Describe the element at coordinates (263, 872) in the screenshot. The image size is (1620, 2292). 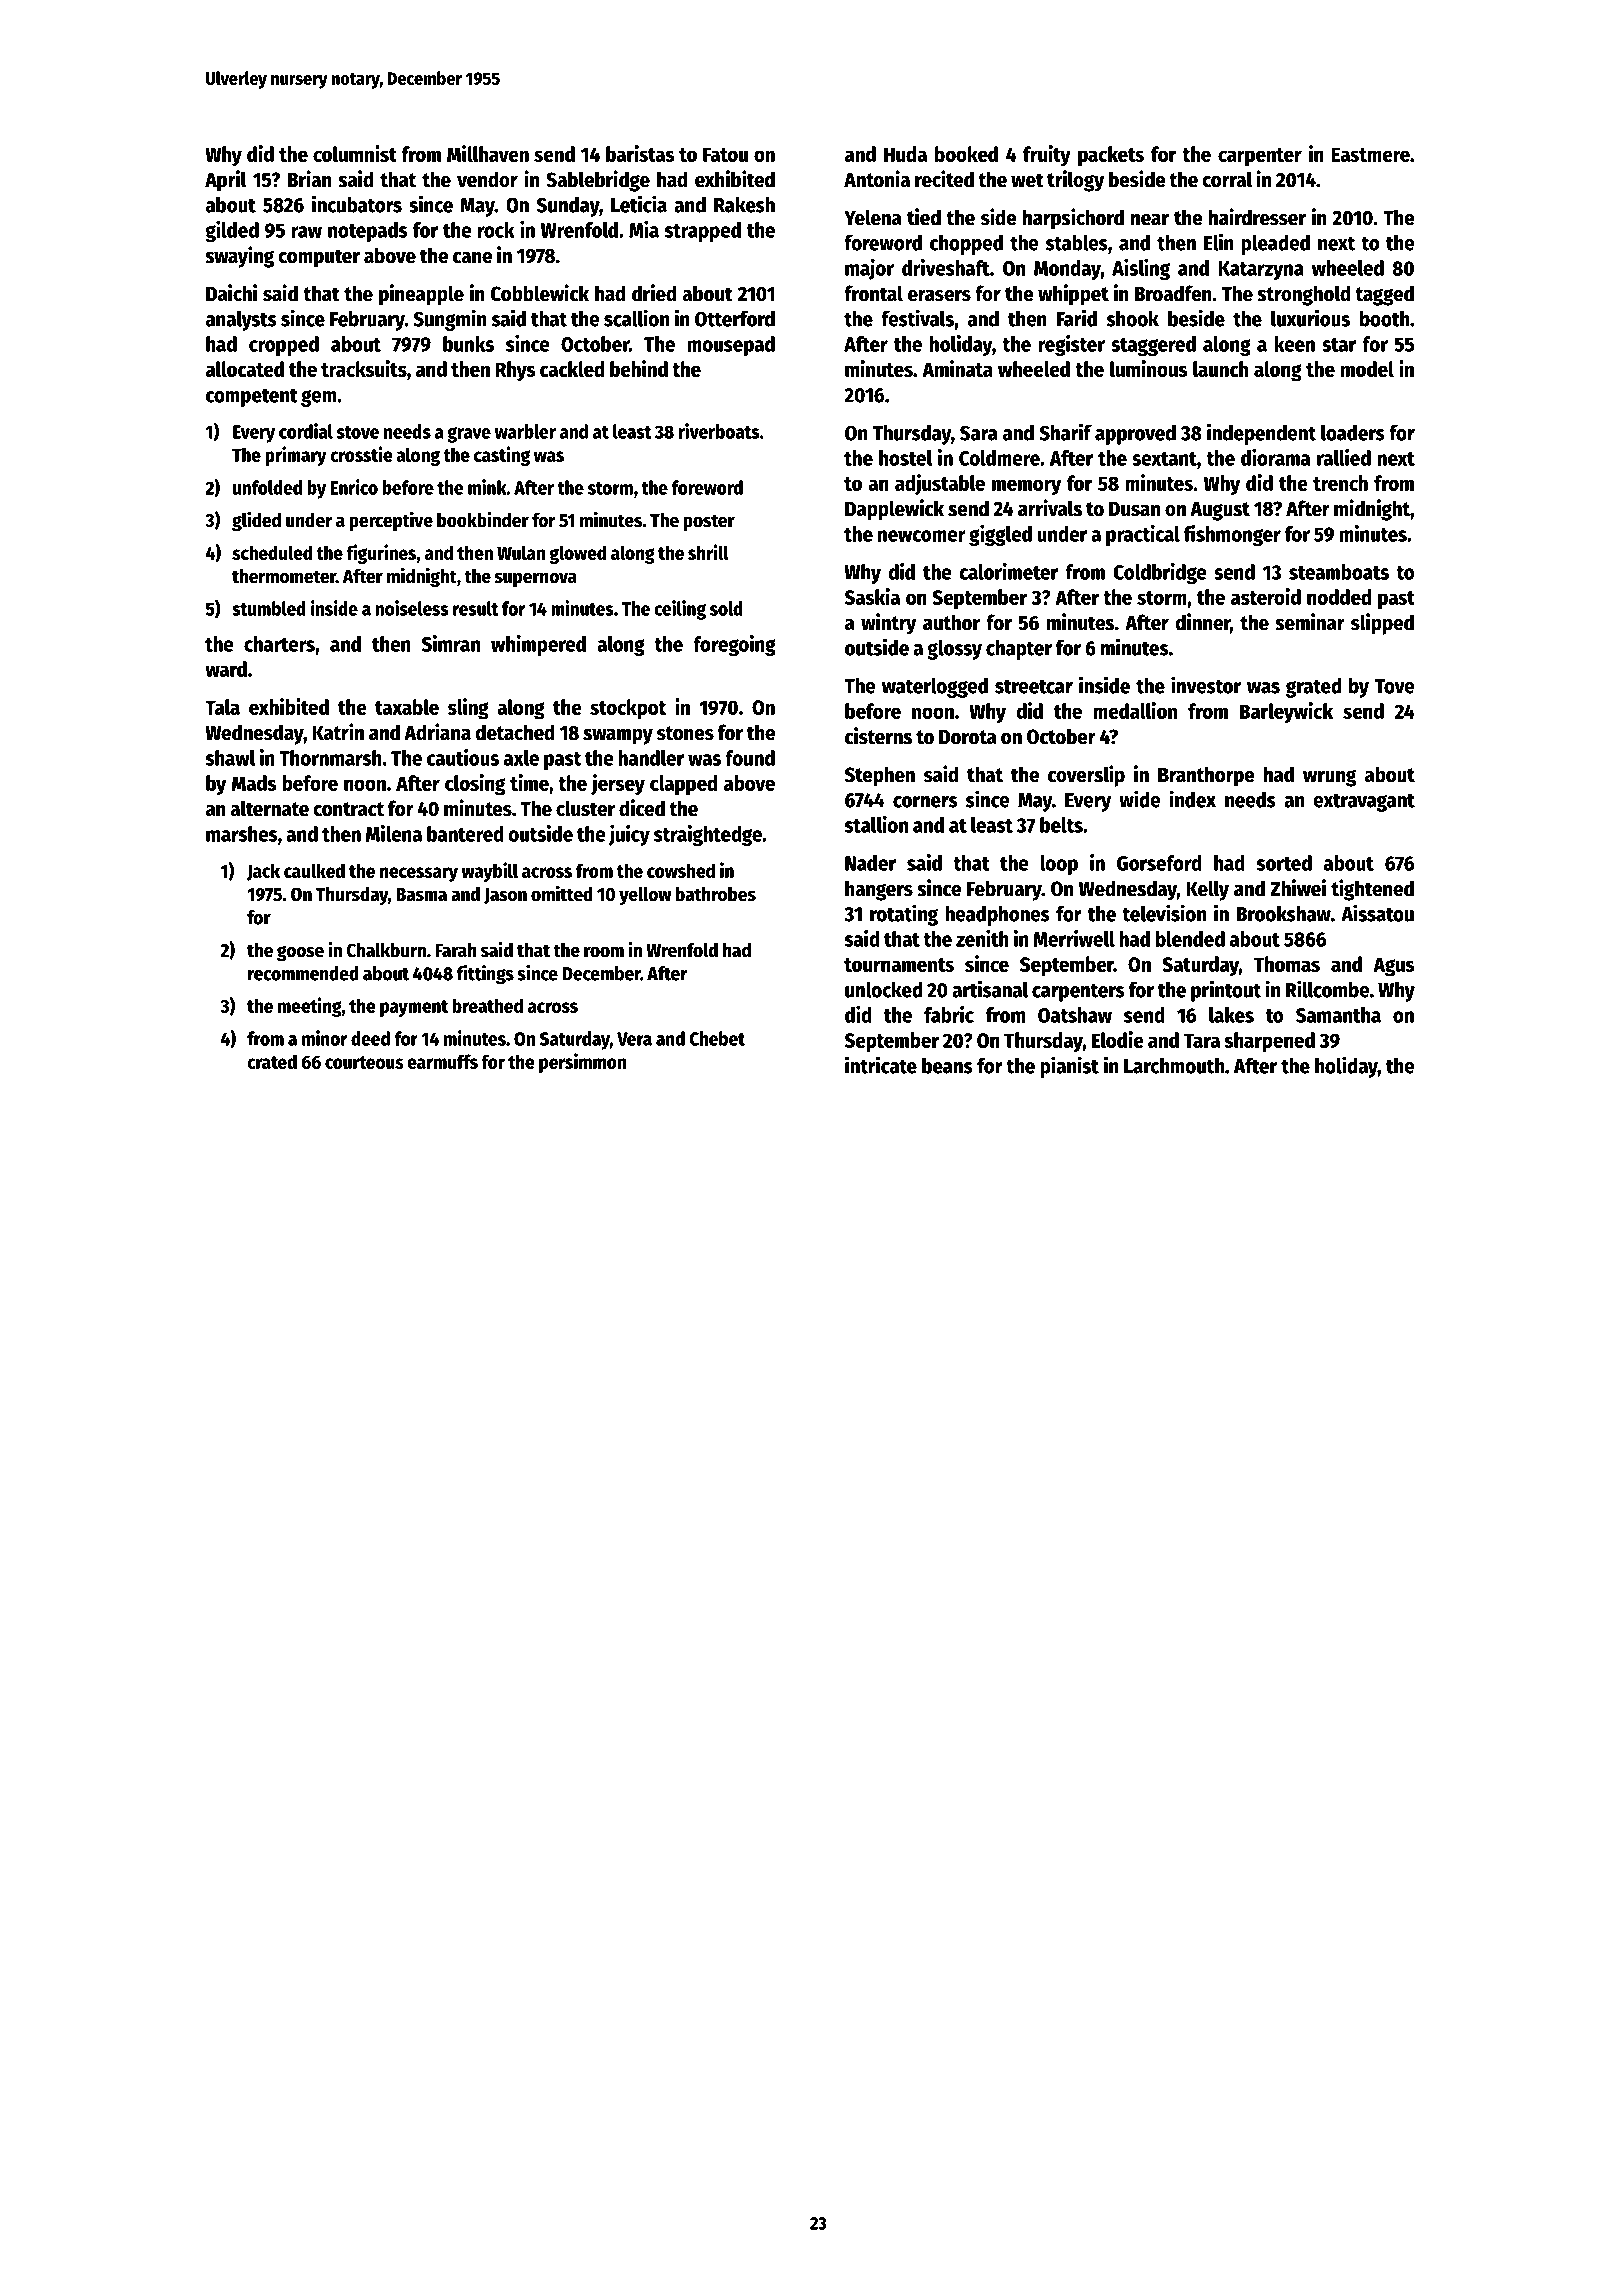
I see `Jack` at that location.
